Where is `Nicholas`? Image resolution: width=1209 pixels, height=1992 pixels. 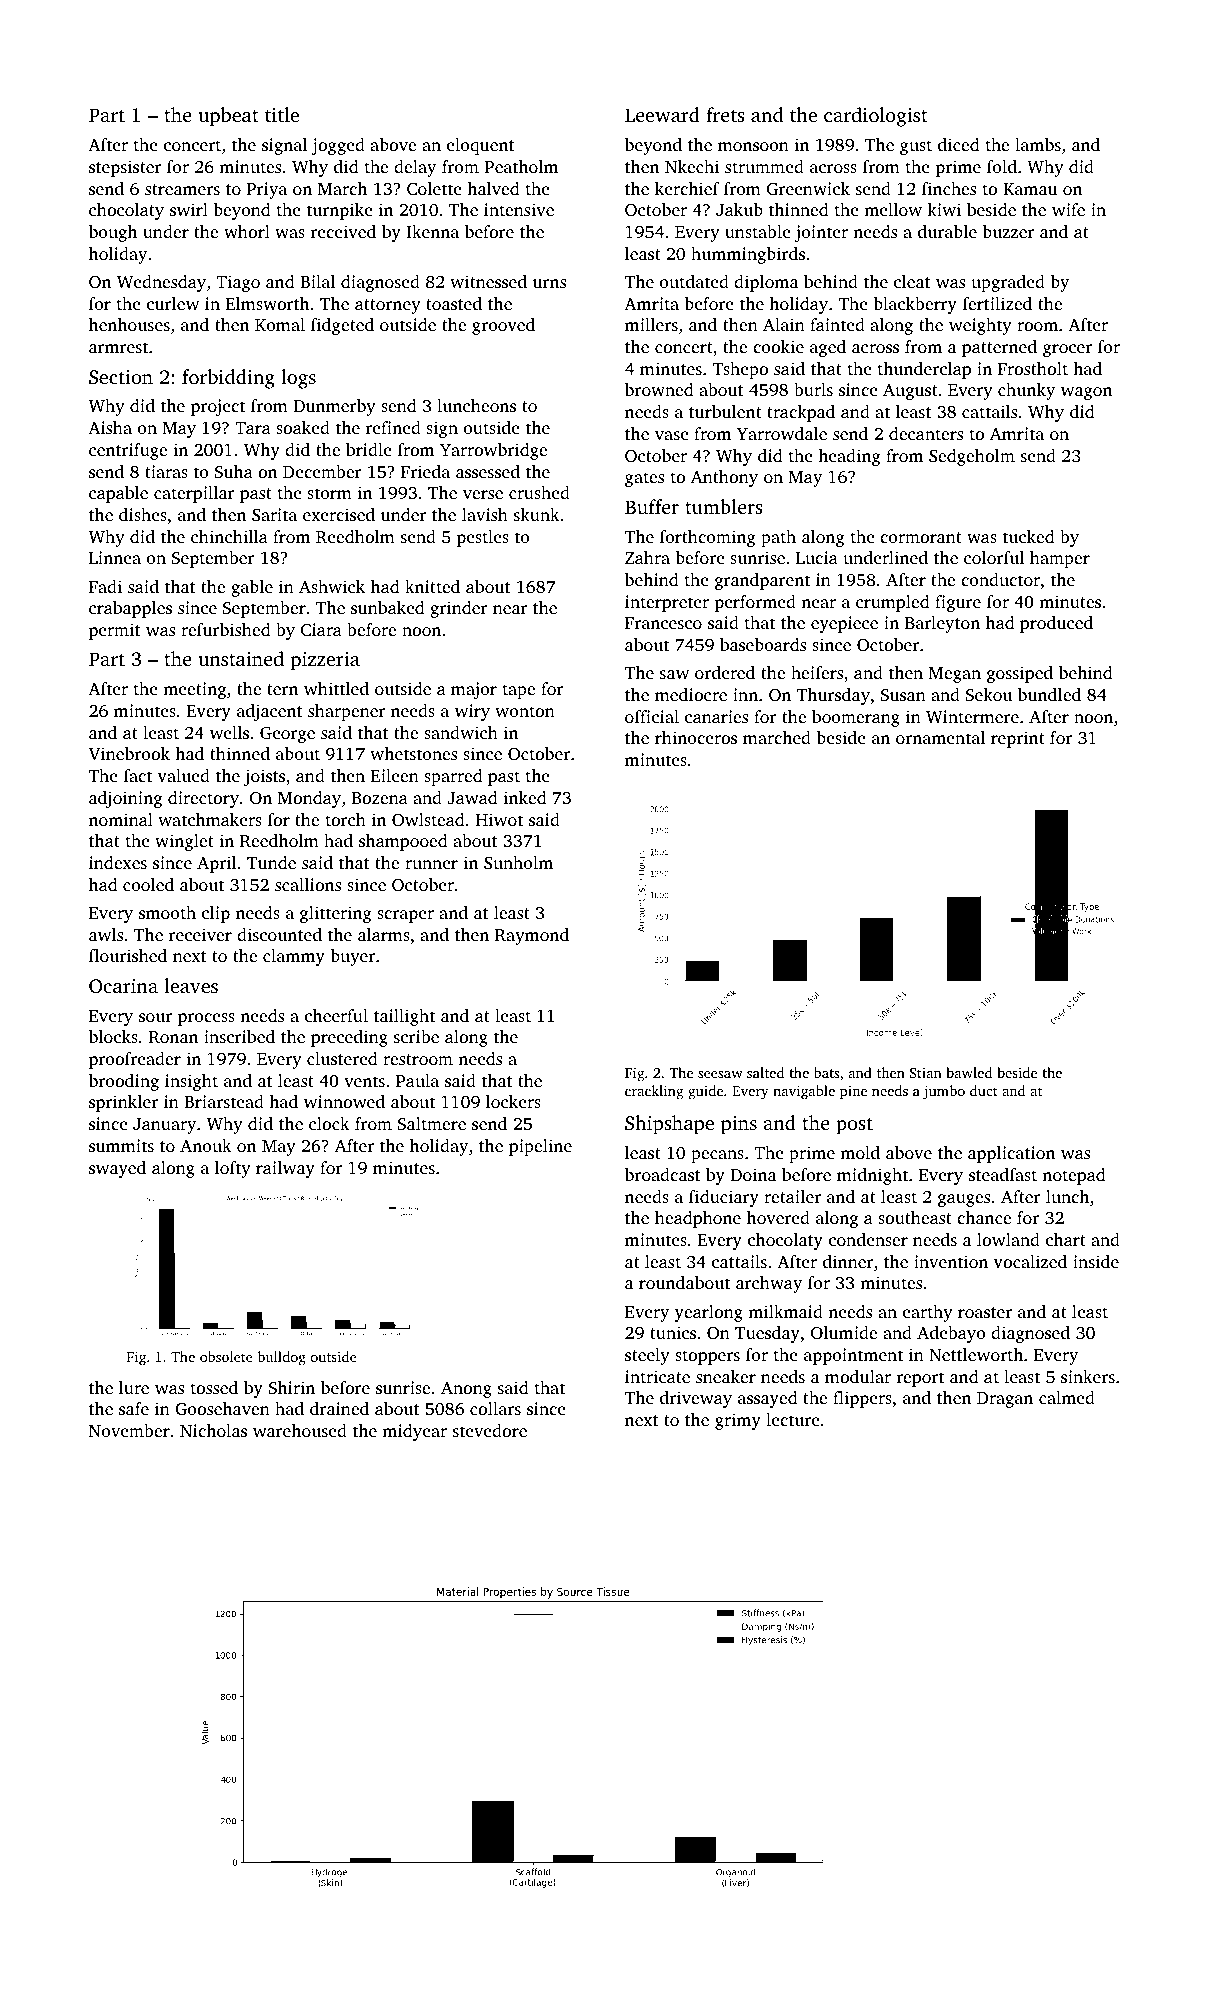 Nicholas is located at coordinates (213, 1430).
